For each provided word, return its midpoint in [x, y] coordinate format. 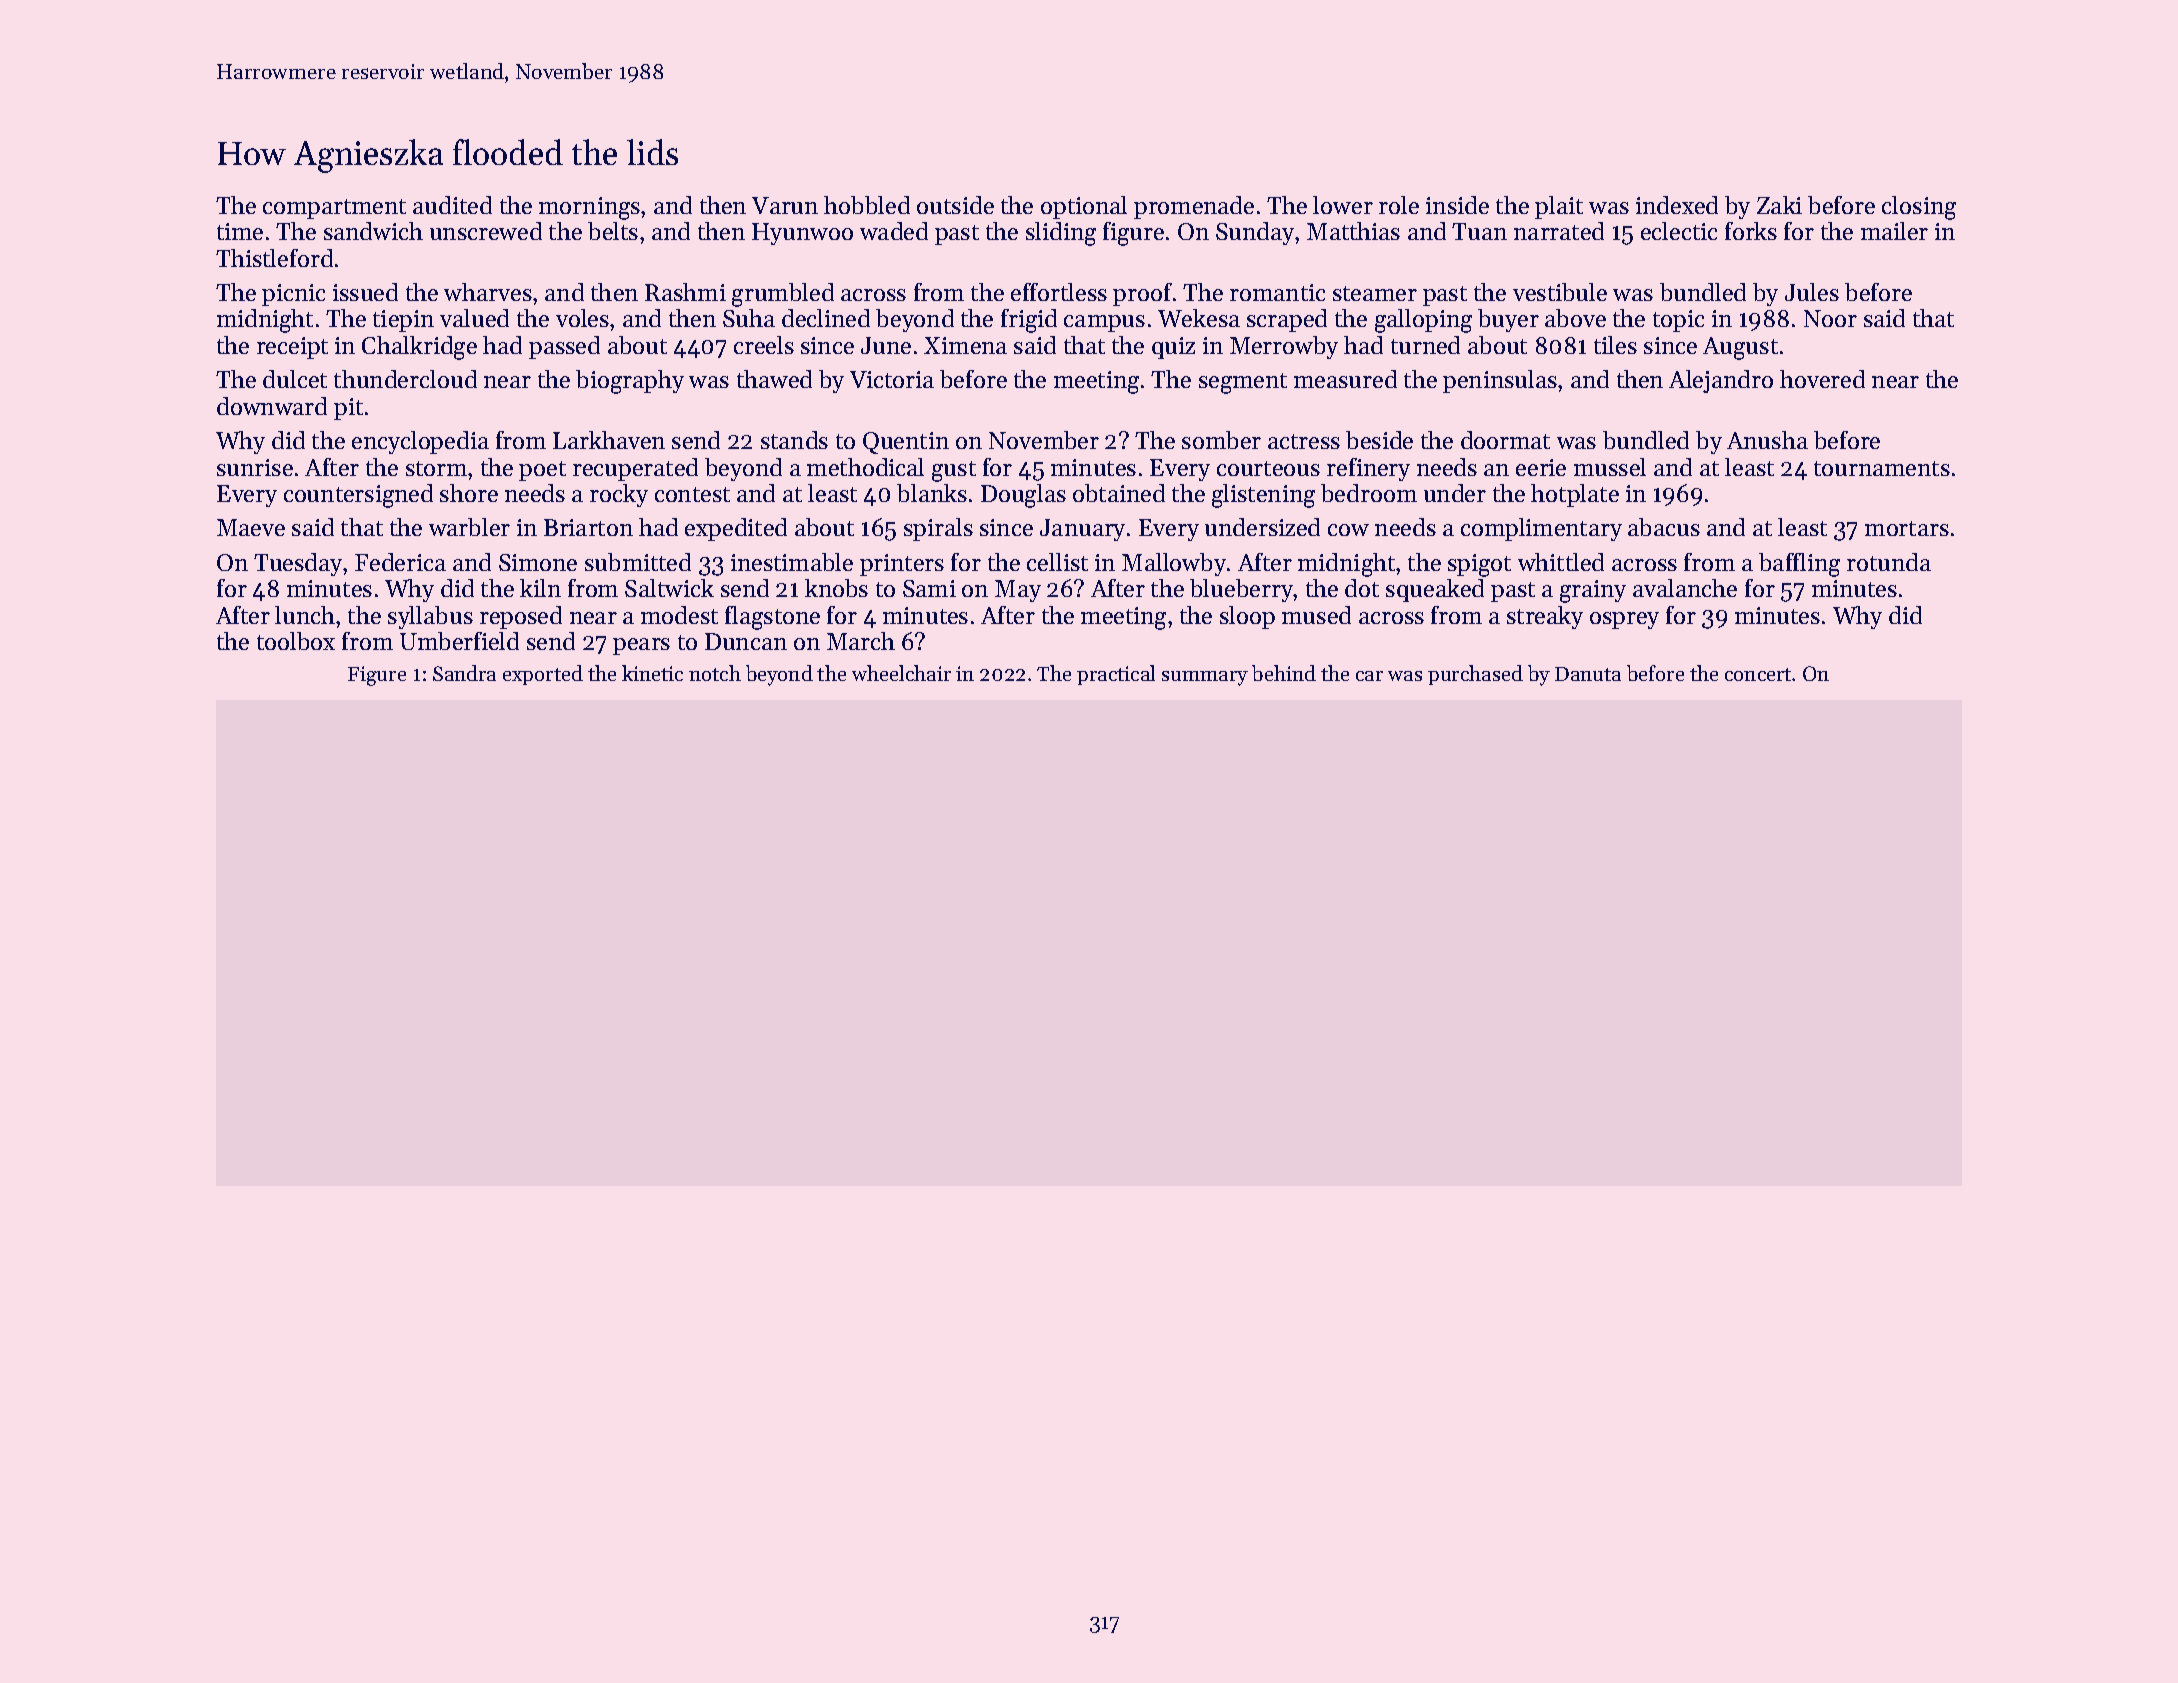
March [861, 641]
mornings [589, 208]
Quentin [906, 443]
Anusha [1767, 440]
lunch [305, 615]
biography [630, 382]
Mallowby [1174, 564]
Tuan [1479, 231]
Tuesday [299, 564]
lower [1343, 205]
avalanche [1685, 588]
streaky [1545, 617]
